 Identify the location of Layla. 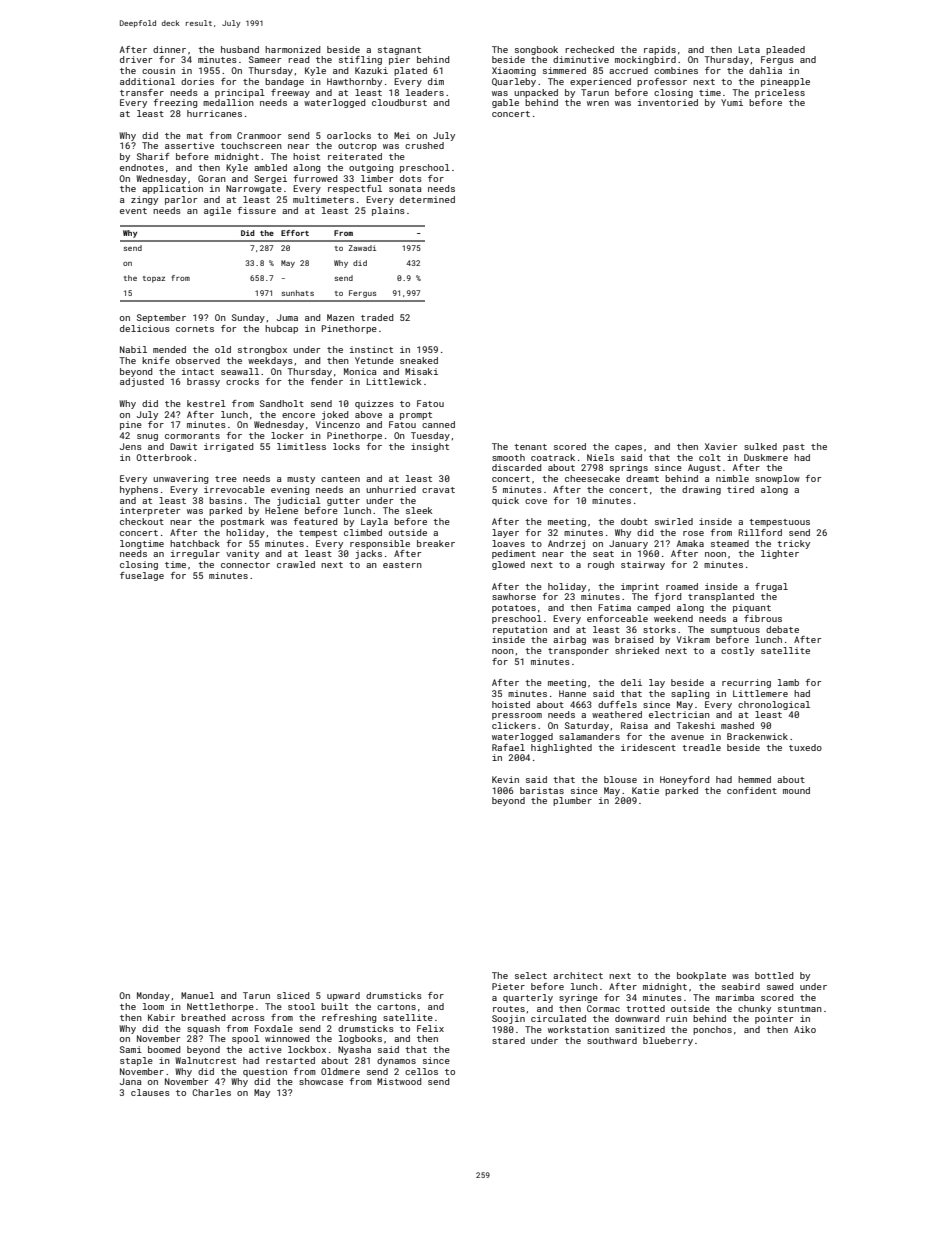
(374, 522).
